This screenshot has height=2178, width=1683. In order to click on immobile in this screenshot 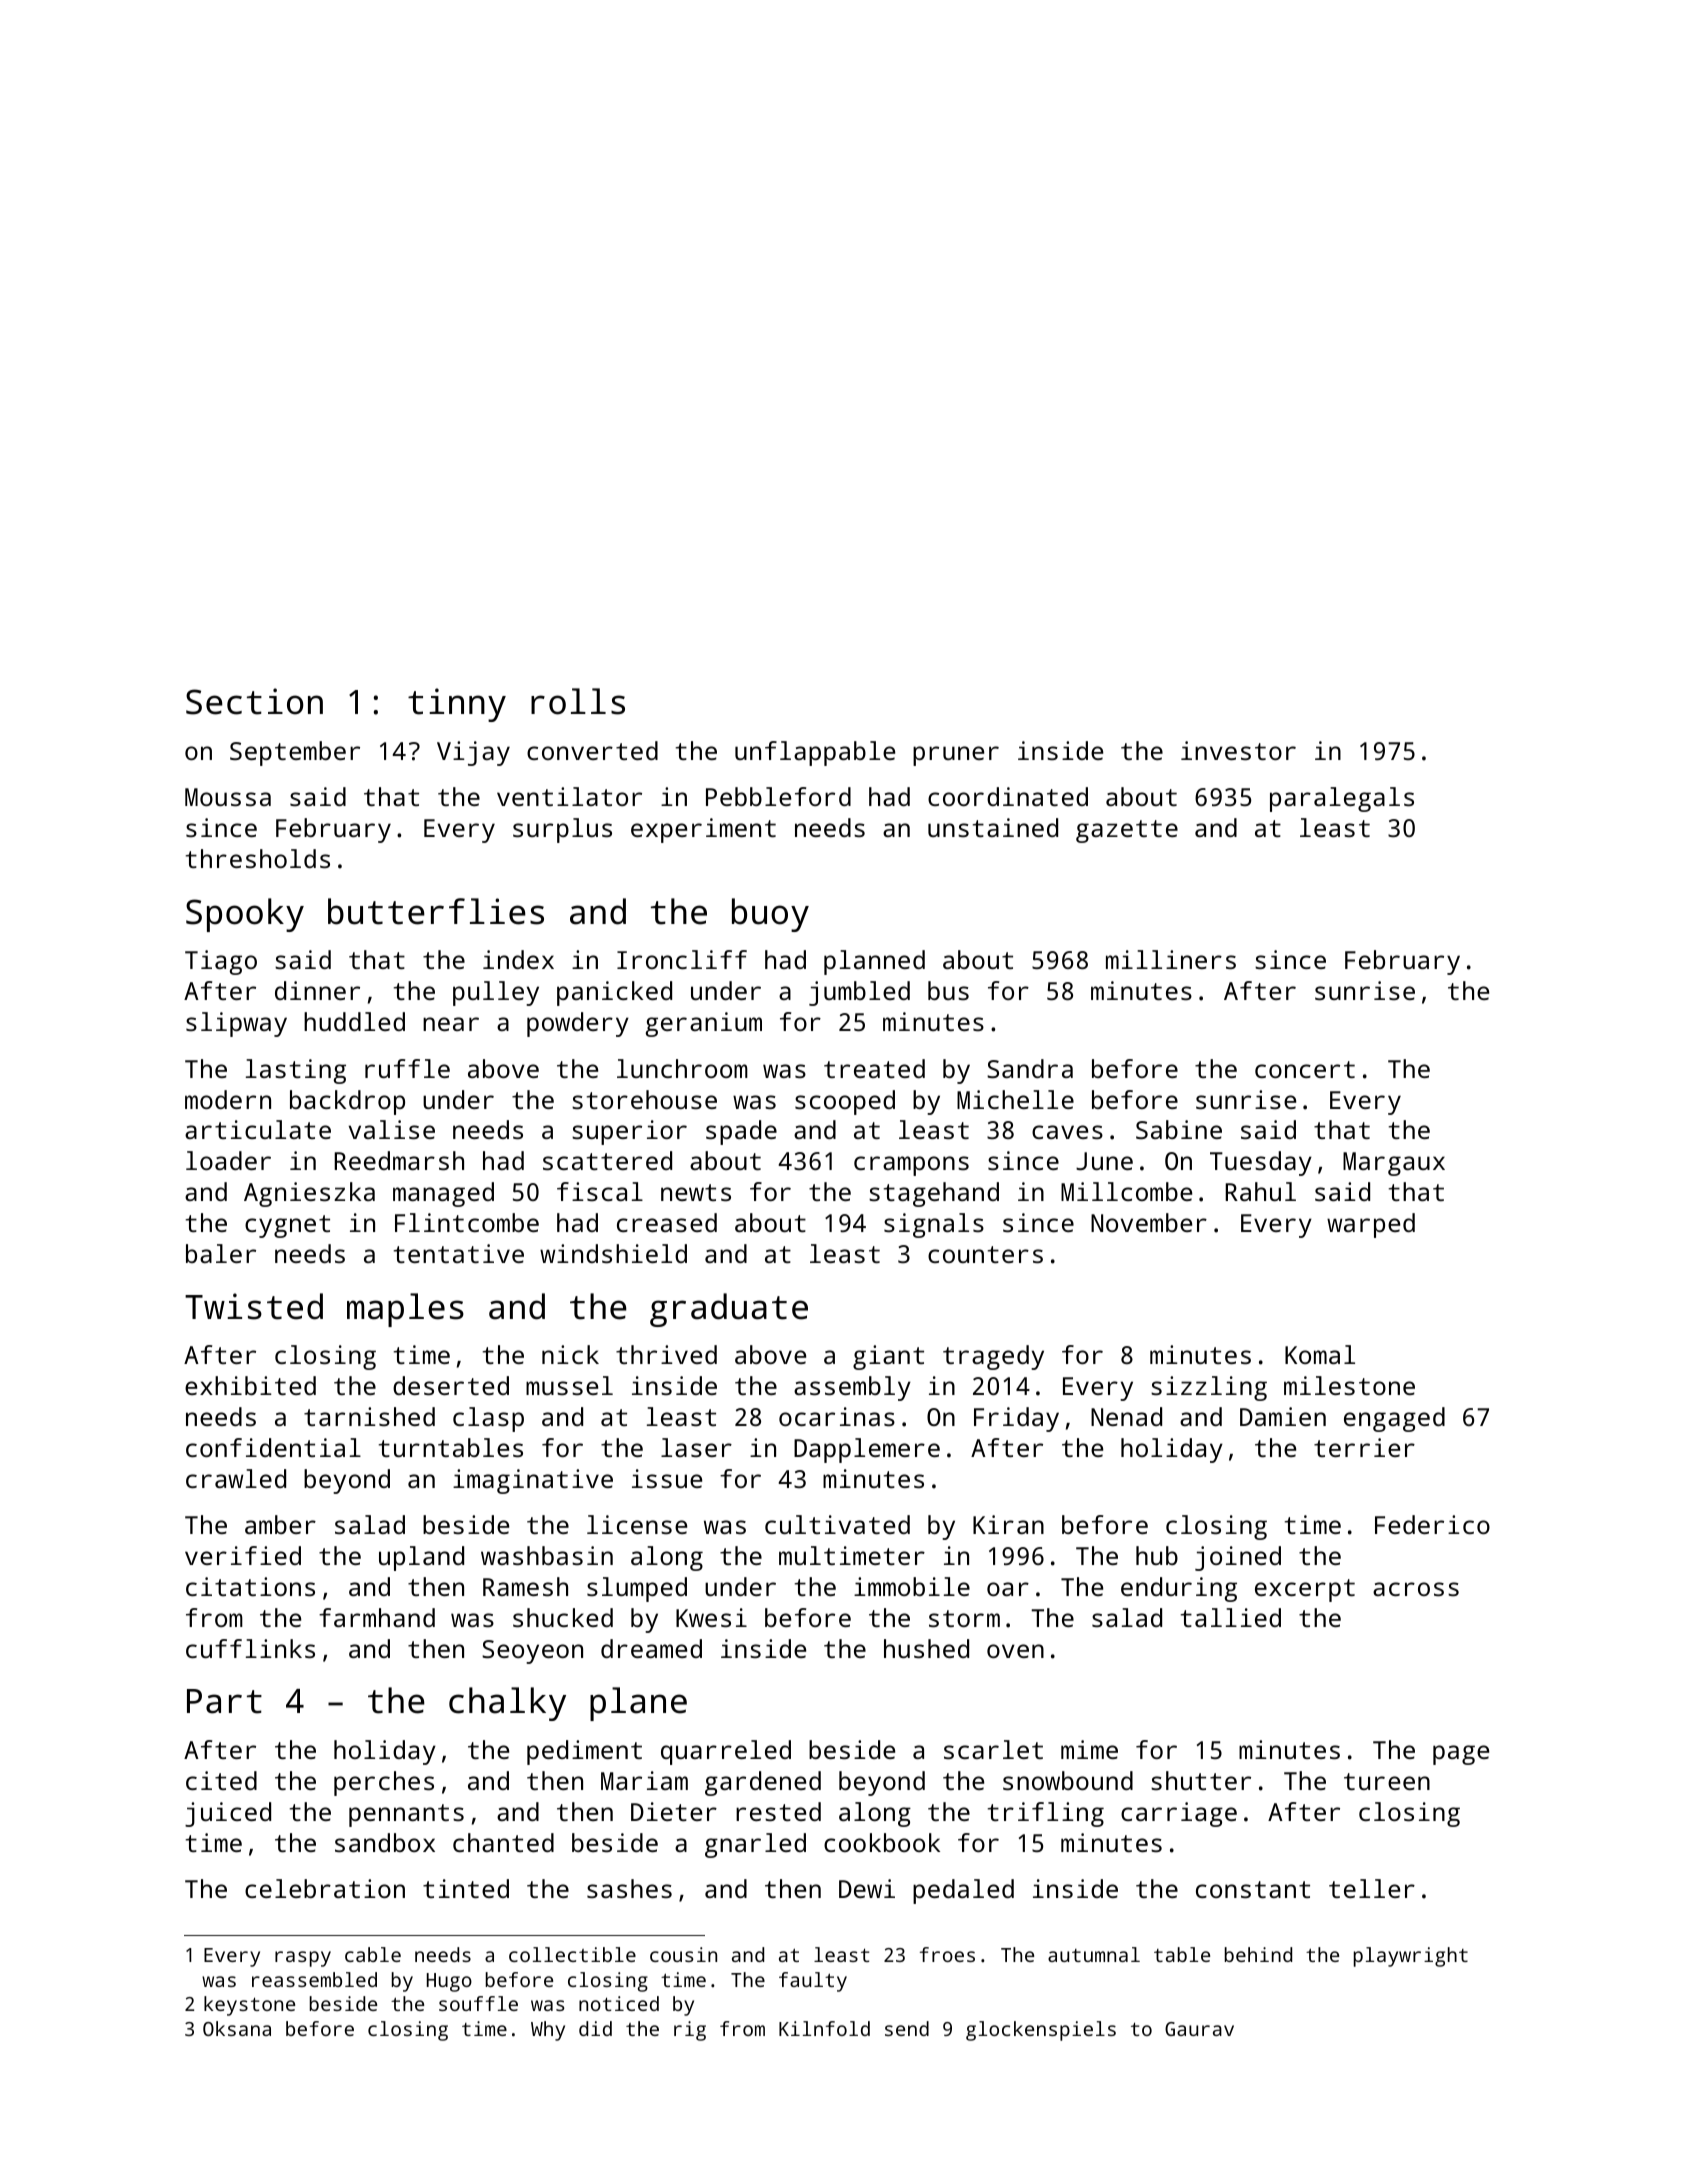, I will do `click(912, 1586)`.
